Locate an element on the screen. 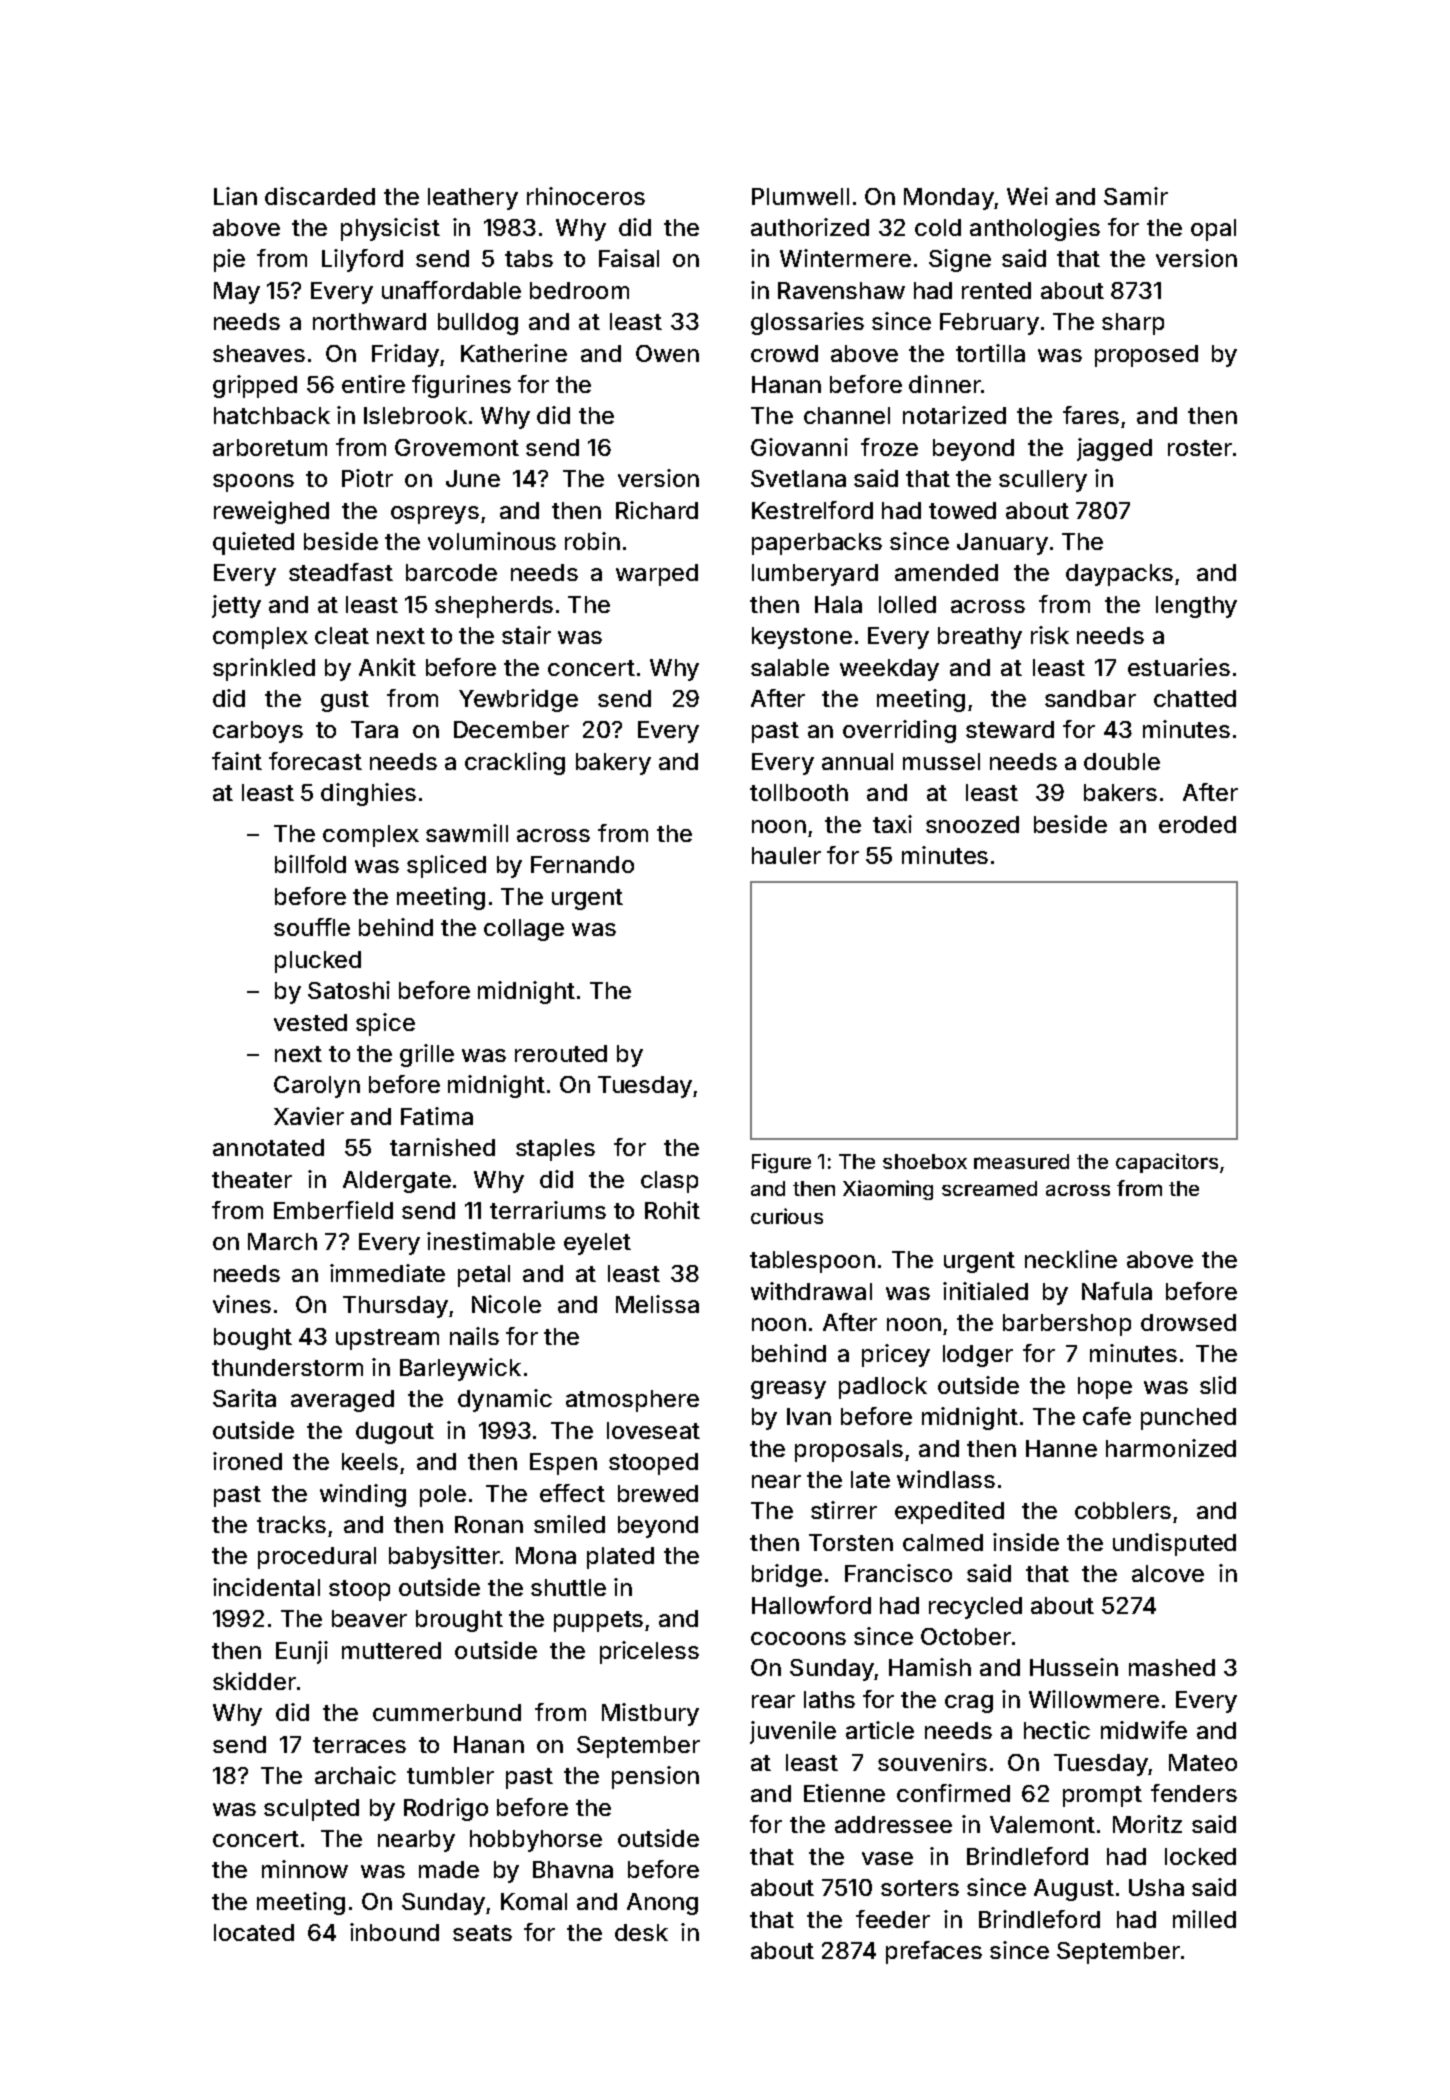  Fernando is located at coordinates (582, 864).
